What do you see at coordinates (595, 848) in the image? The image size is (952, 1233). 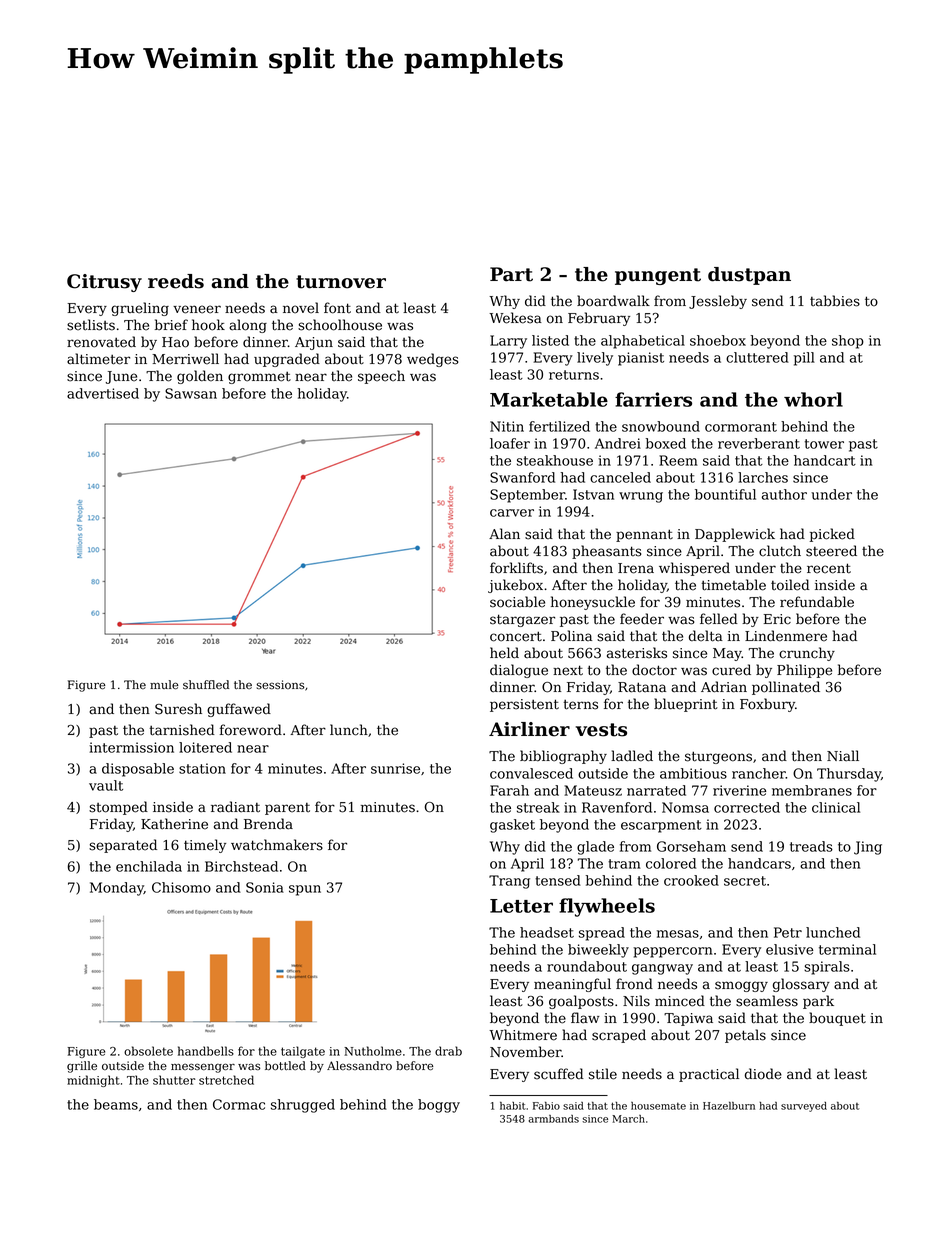 I see `glade` at bounding box center [595, 848].
